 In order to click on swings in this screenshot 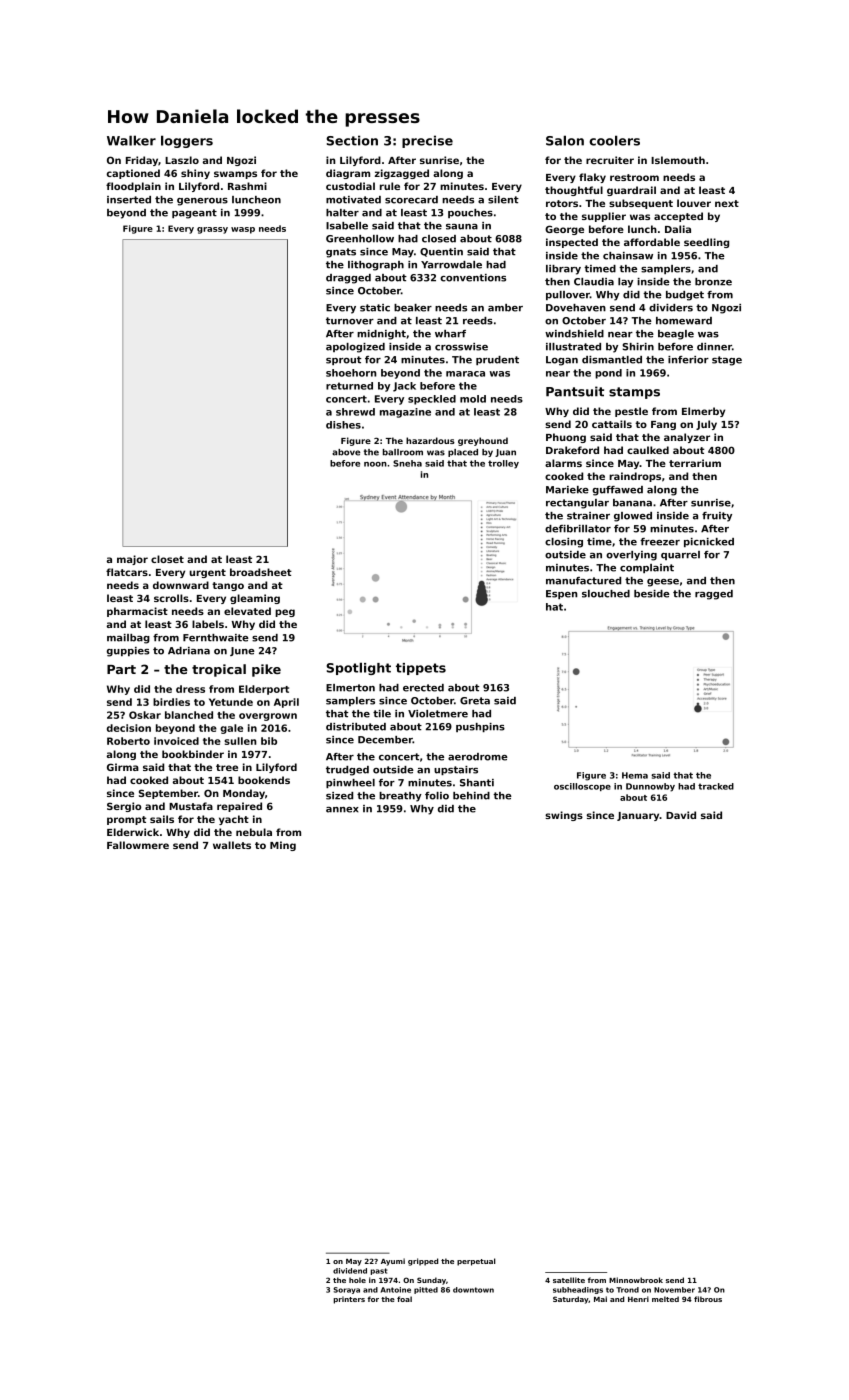, I will do `click(564, 816)`.
